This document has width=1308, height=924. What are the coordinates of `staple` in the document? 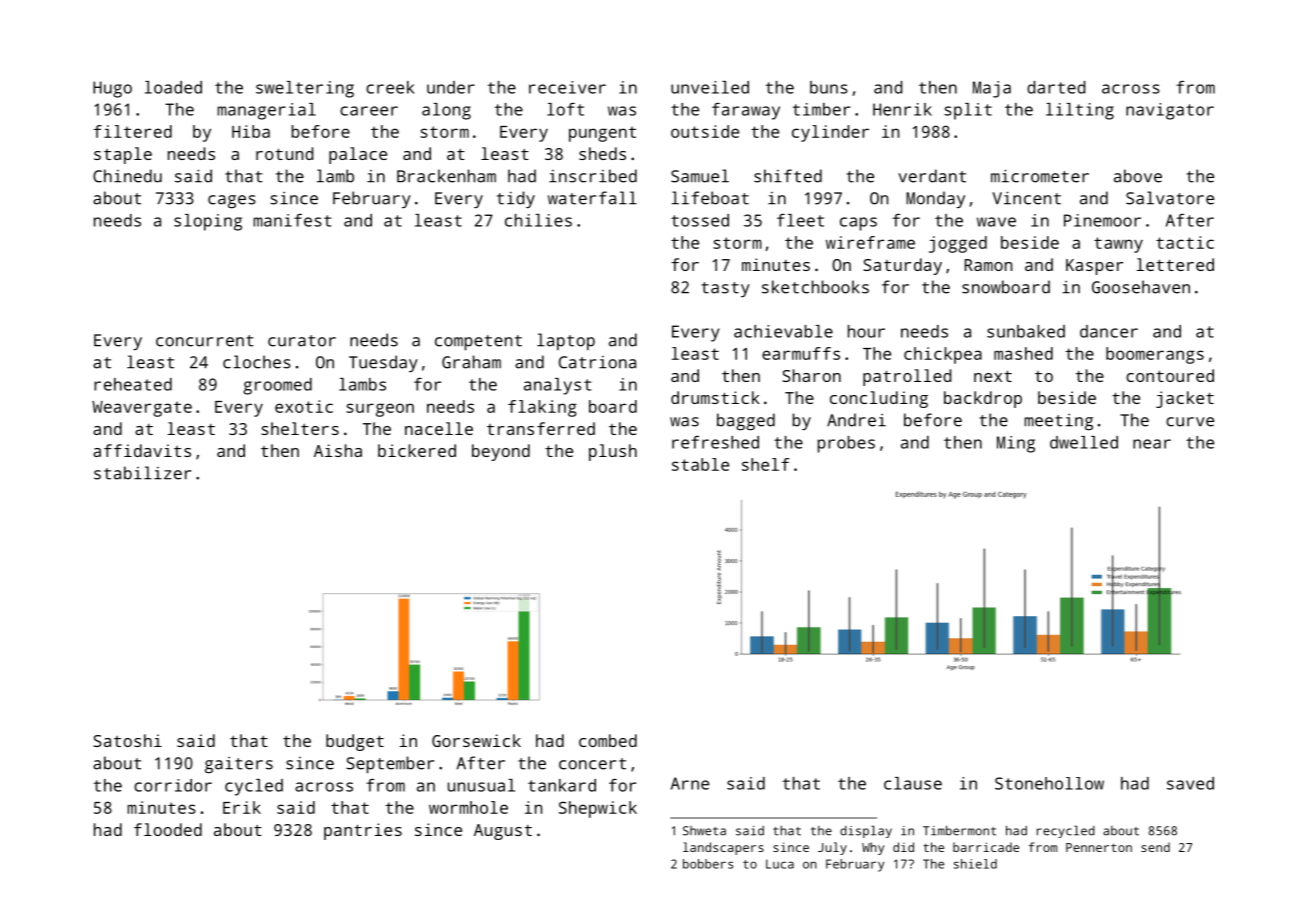 It's located at (123, 155).
